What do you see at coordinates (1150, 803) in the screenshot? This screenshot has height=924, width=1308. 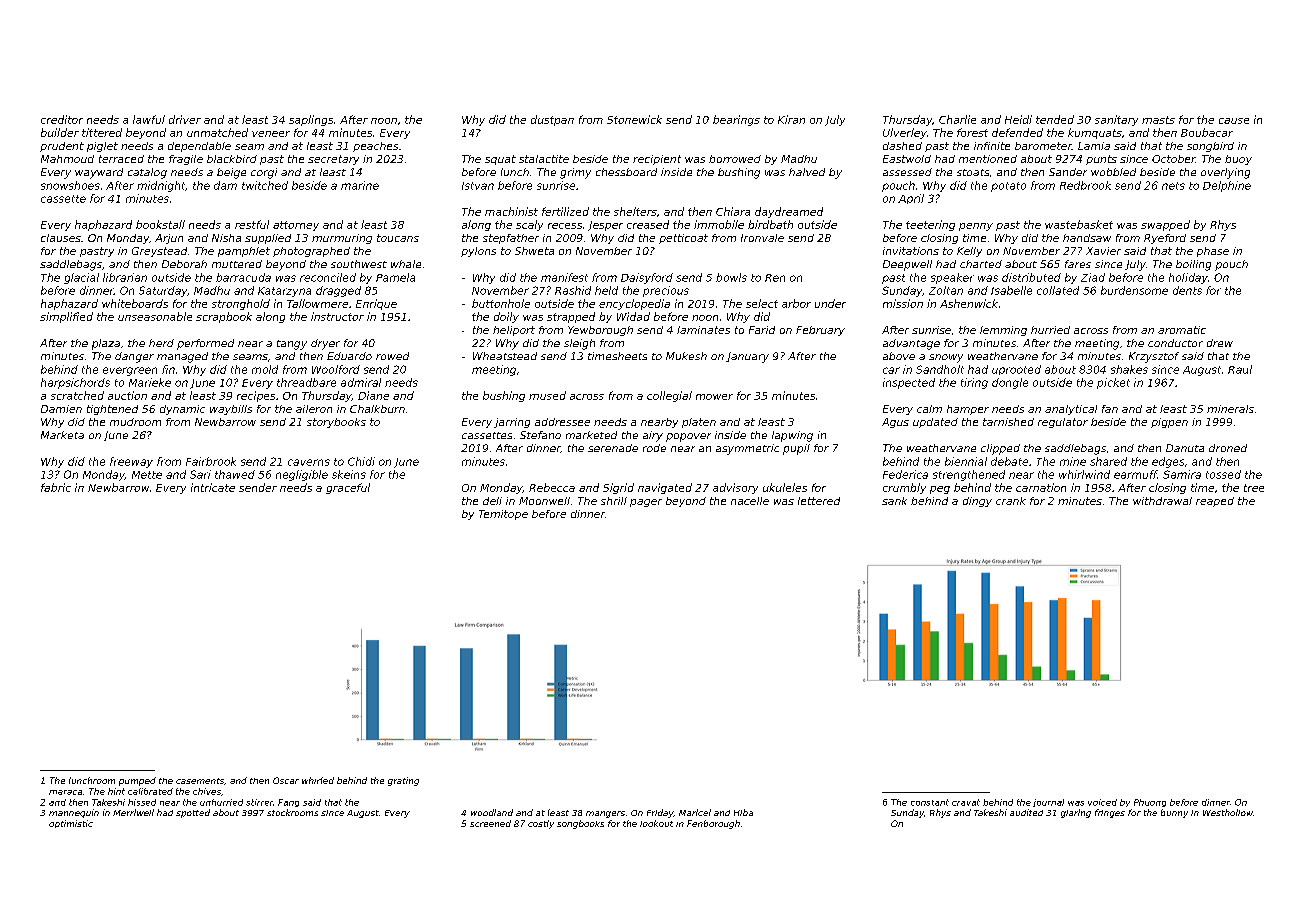 I see `Phuong` at bounding box center [1150, 803].
